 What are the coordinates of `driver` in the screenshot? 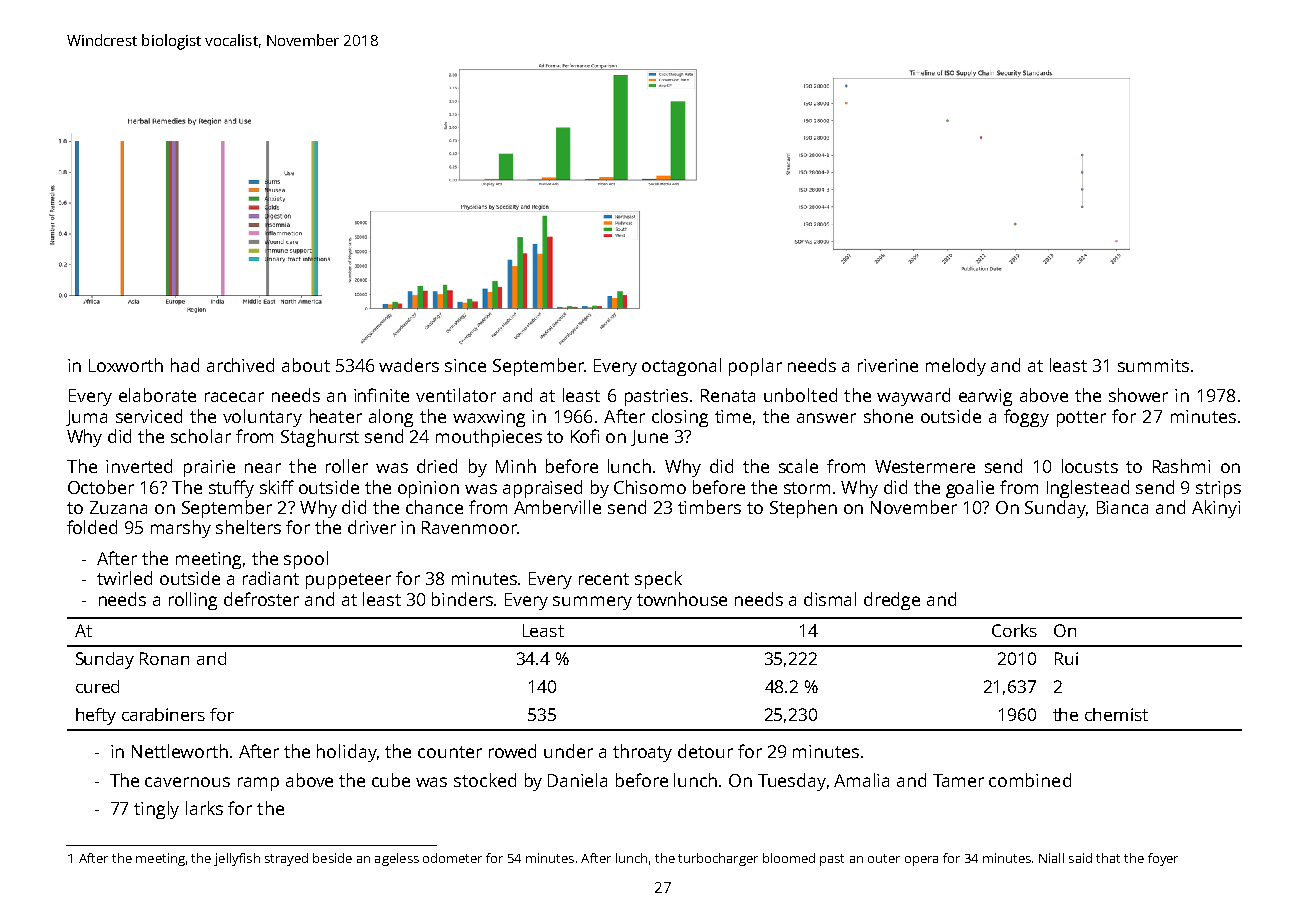 It's located at (372, 527).
